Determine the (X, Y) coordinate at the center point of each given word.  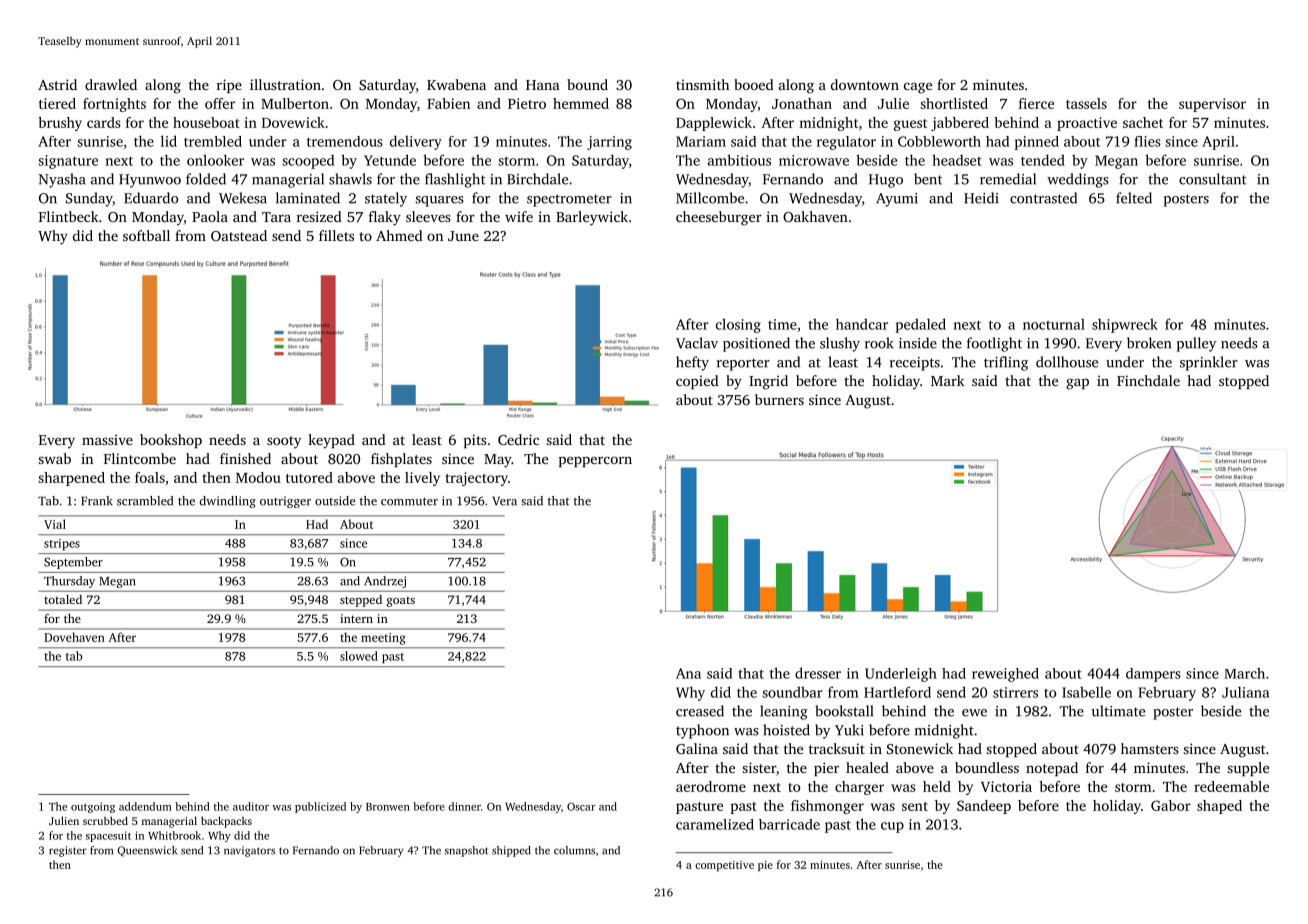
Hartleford (897, 692)
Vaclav (697, 343)
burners (779, 399)
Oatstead (239, 235)
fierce (1036, 103)
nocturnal (1054, 324)
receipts (915, 364)
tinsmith (702, 84)
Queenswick (147, 851)
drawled (111, 84)
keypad (331, 441)
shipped (511, 851)
